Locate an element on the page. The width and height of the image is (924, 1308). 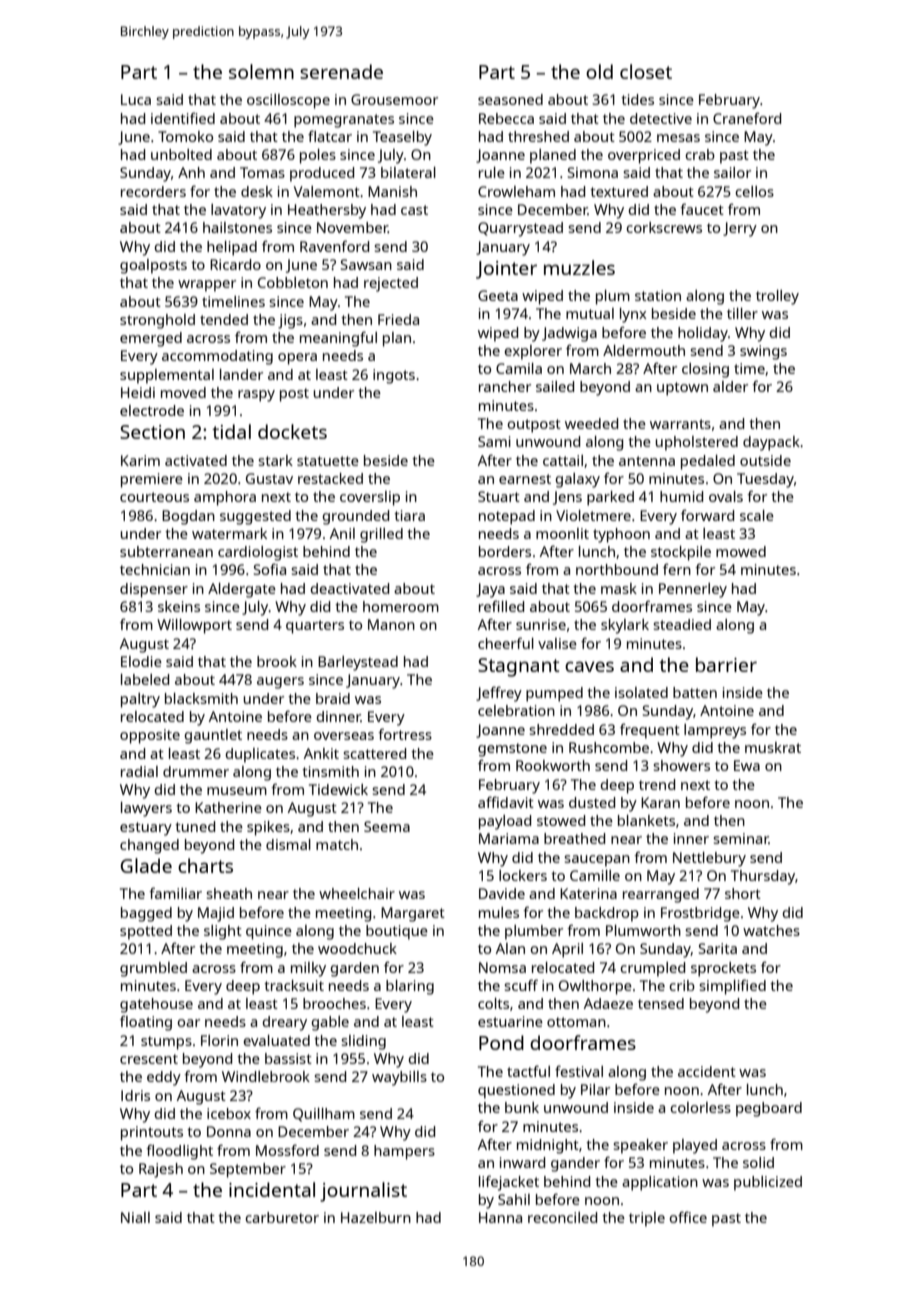
Elodie is located at coordinates (141, 661).
